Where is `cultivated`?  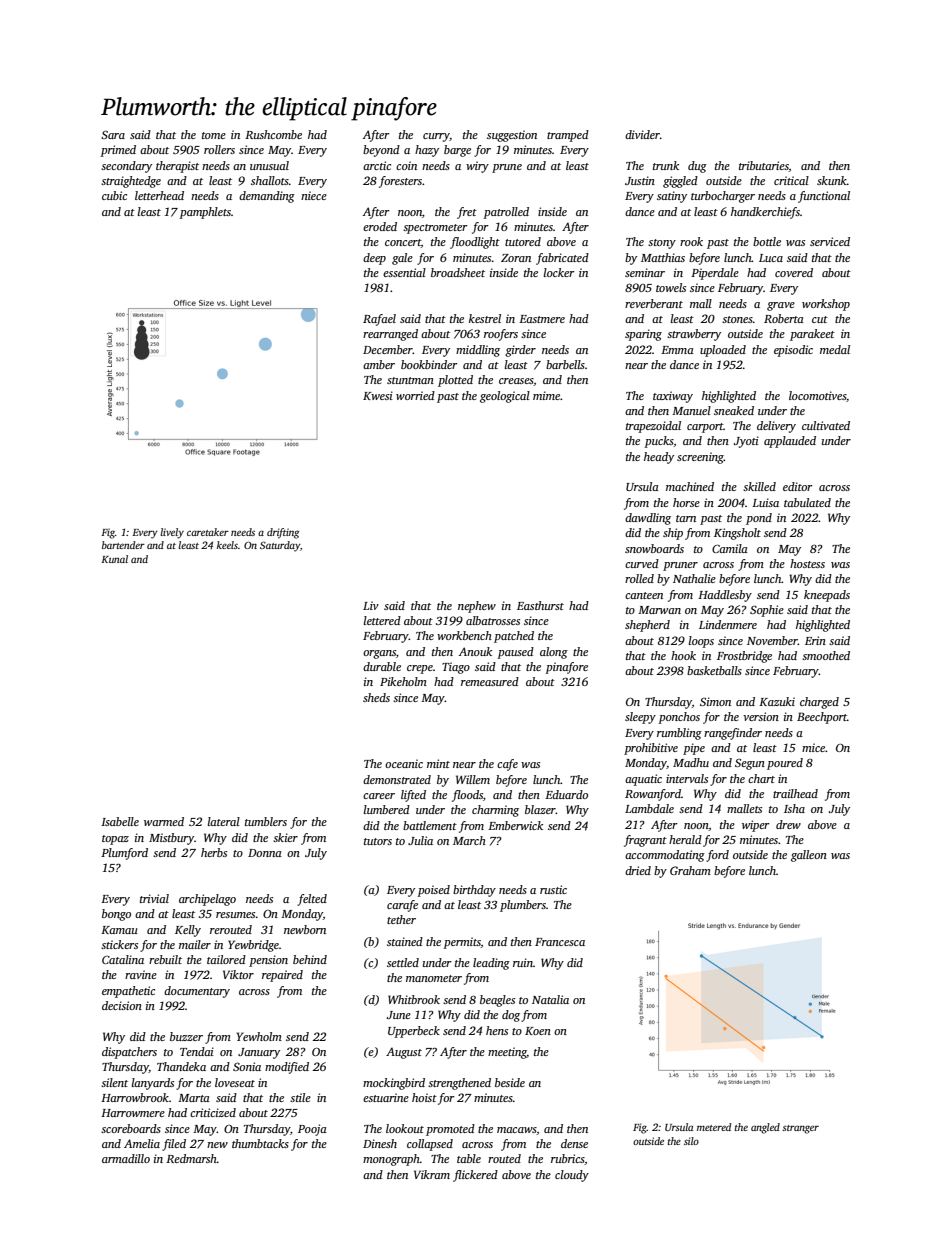
cultivated is located at coordinates (826, 425).
